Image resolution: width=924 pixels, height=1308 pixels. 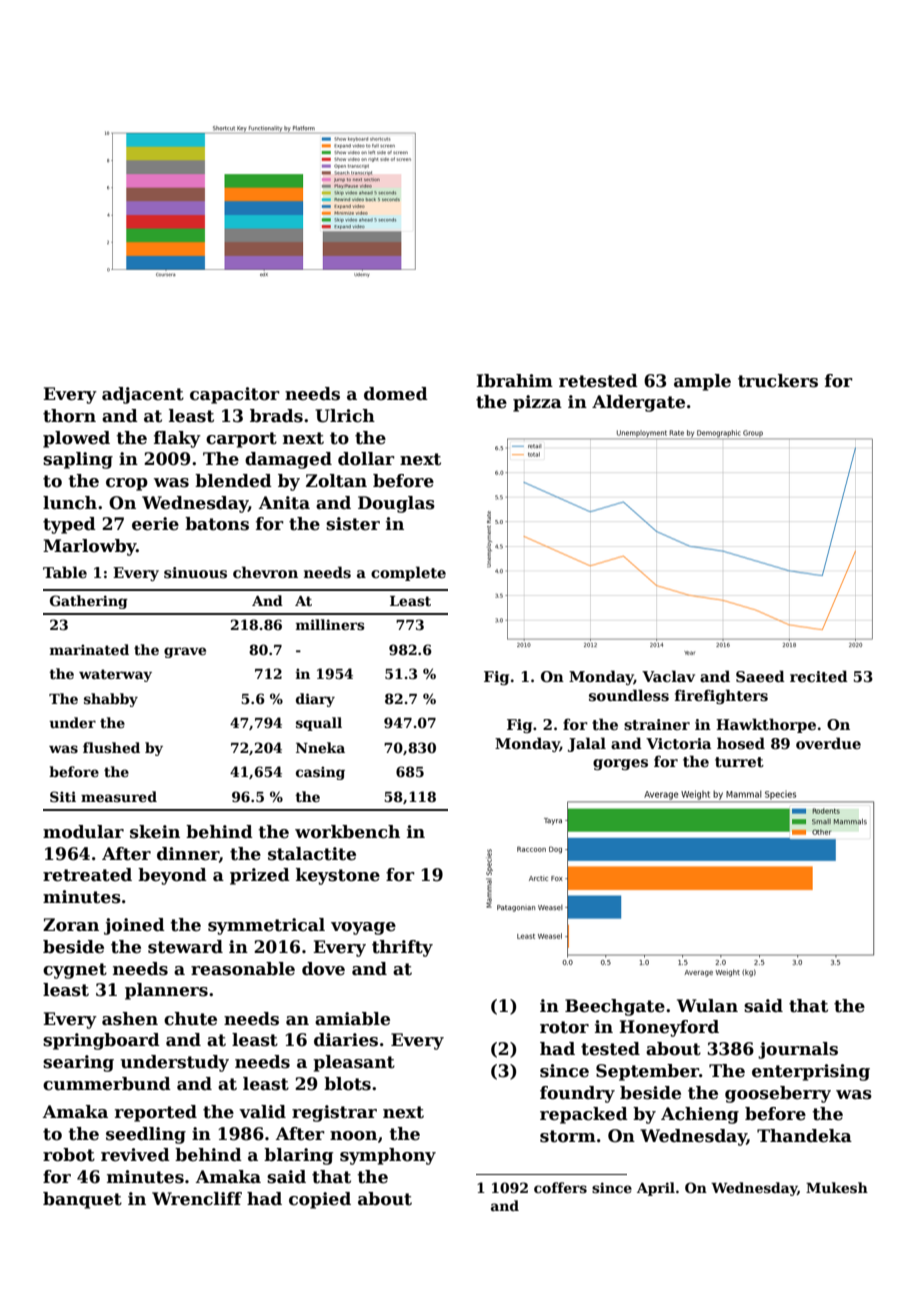 I want to click on foundry, so click(x=577, y=1094).
